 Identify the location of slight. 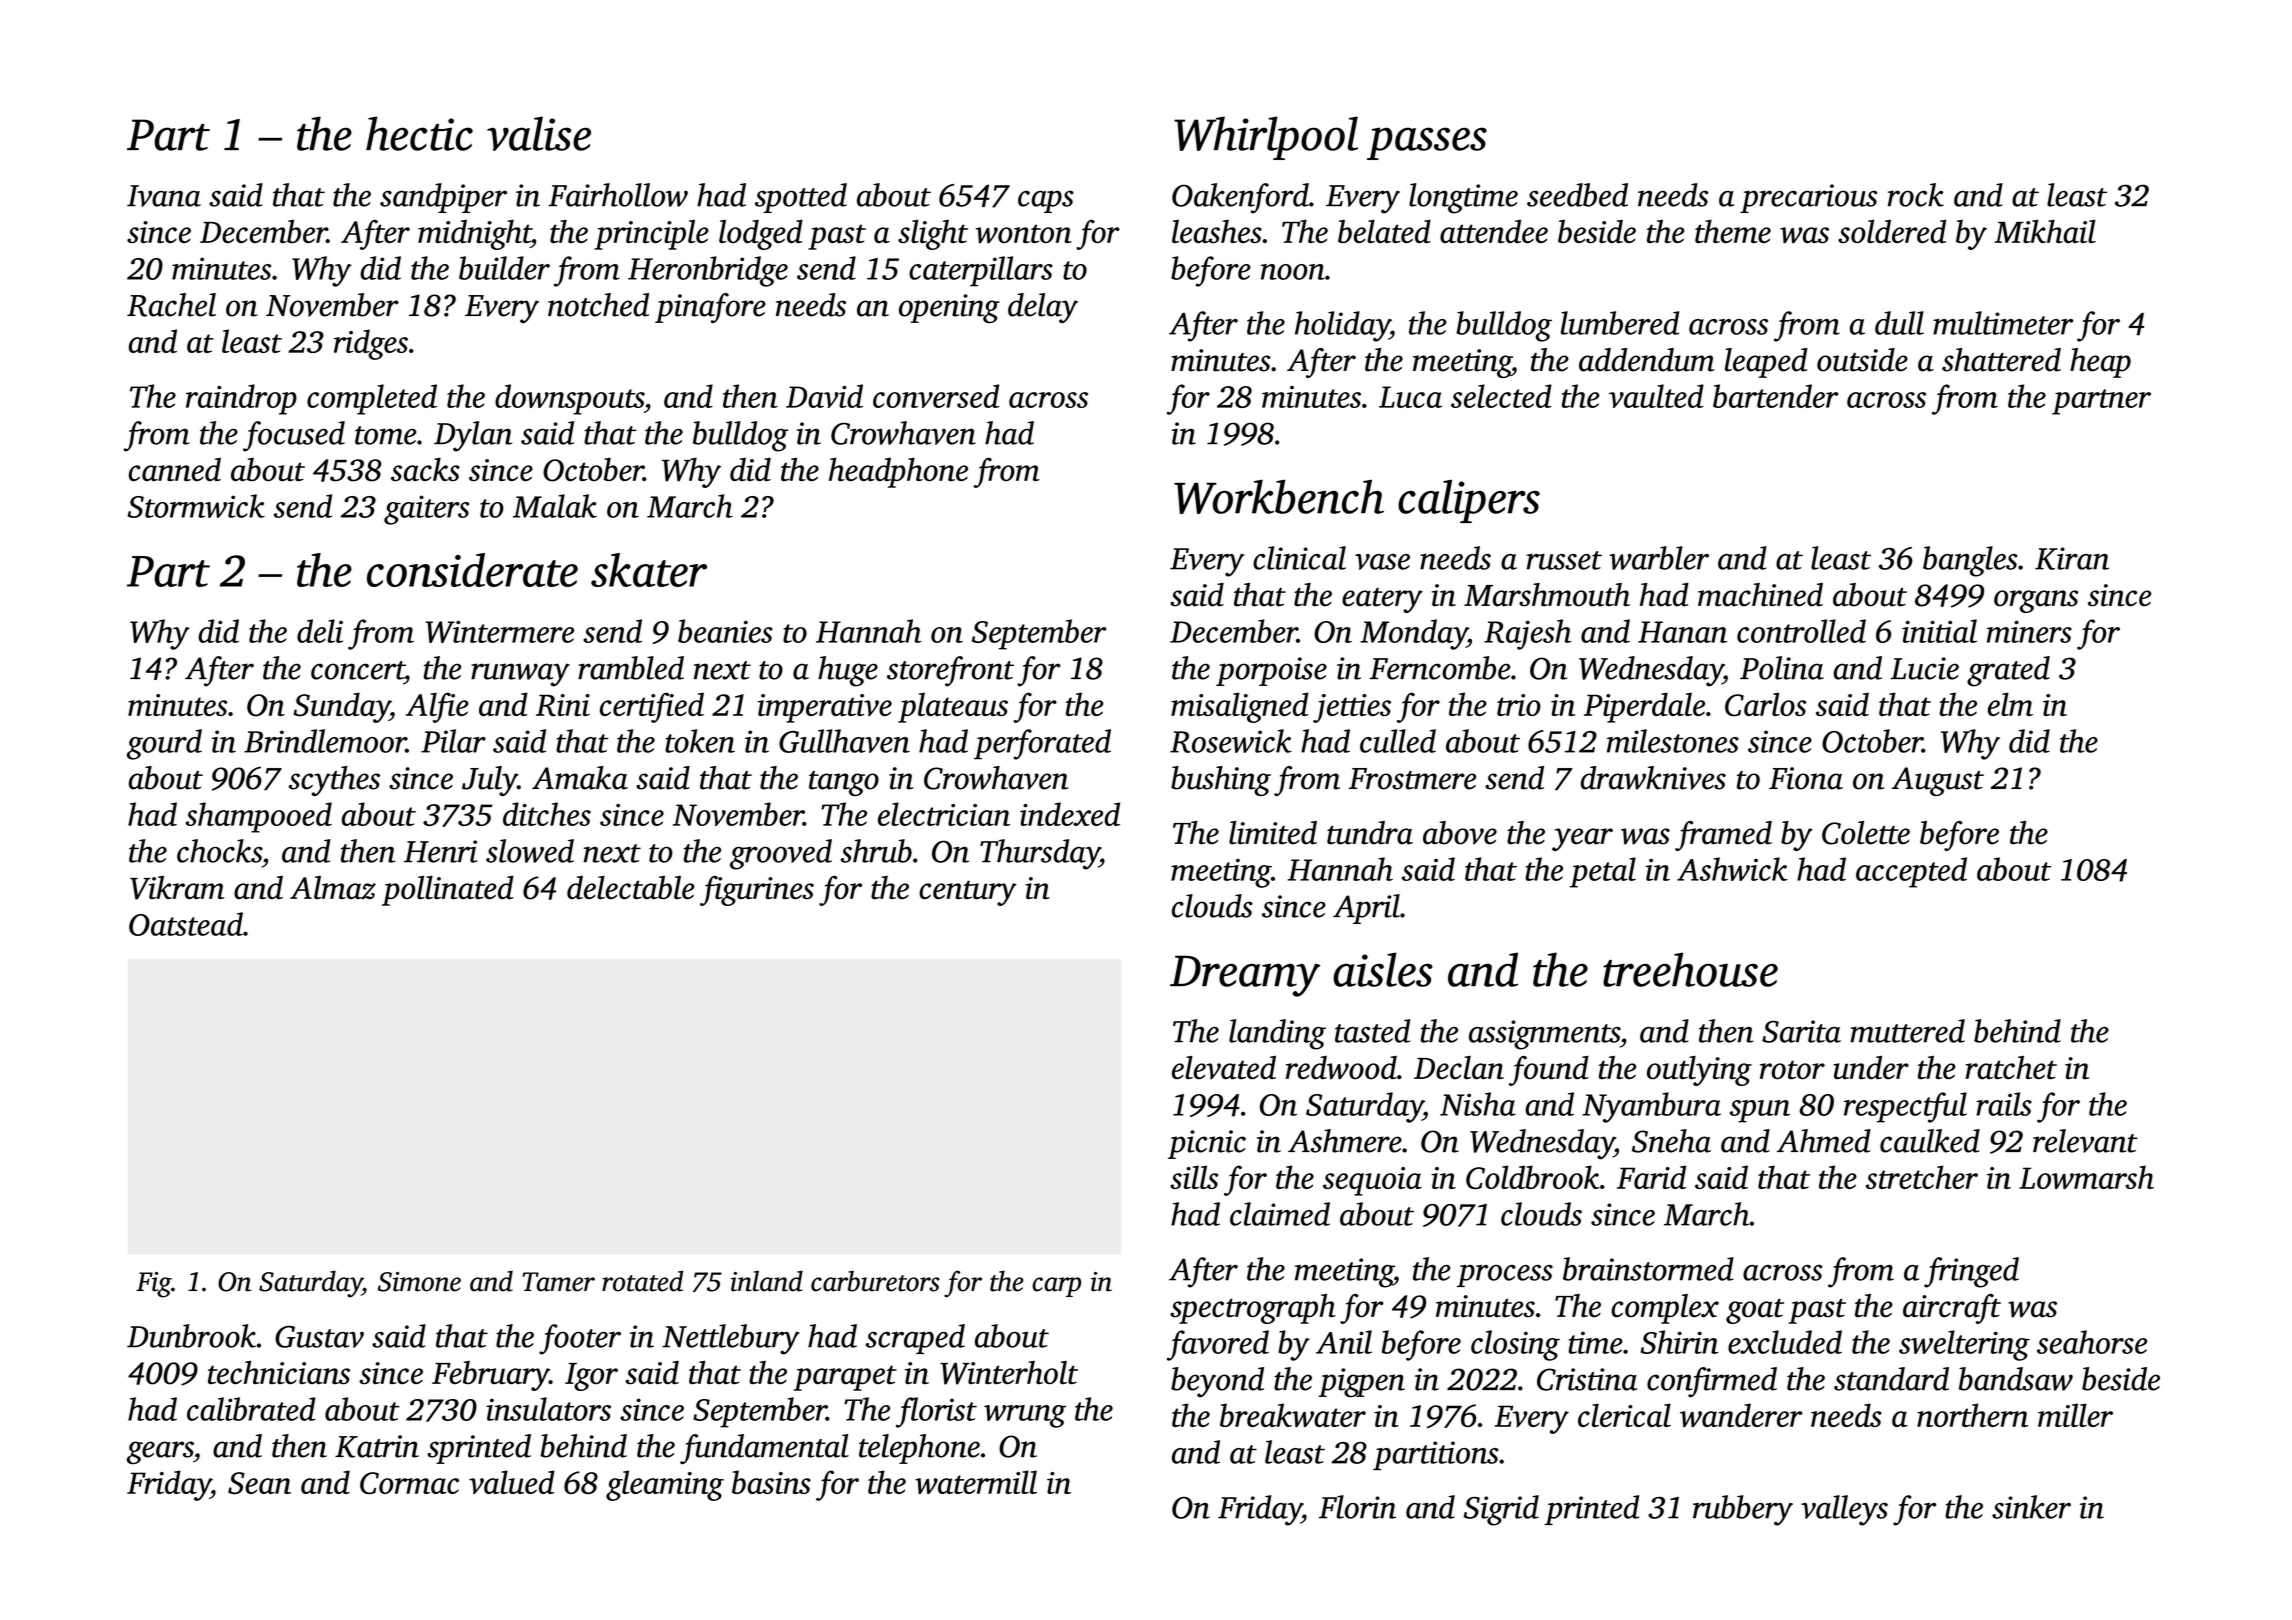
(933, 234).
